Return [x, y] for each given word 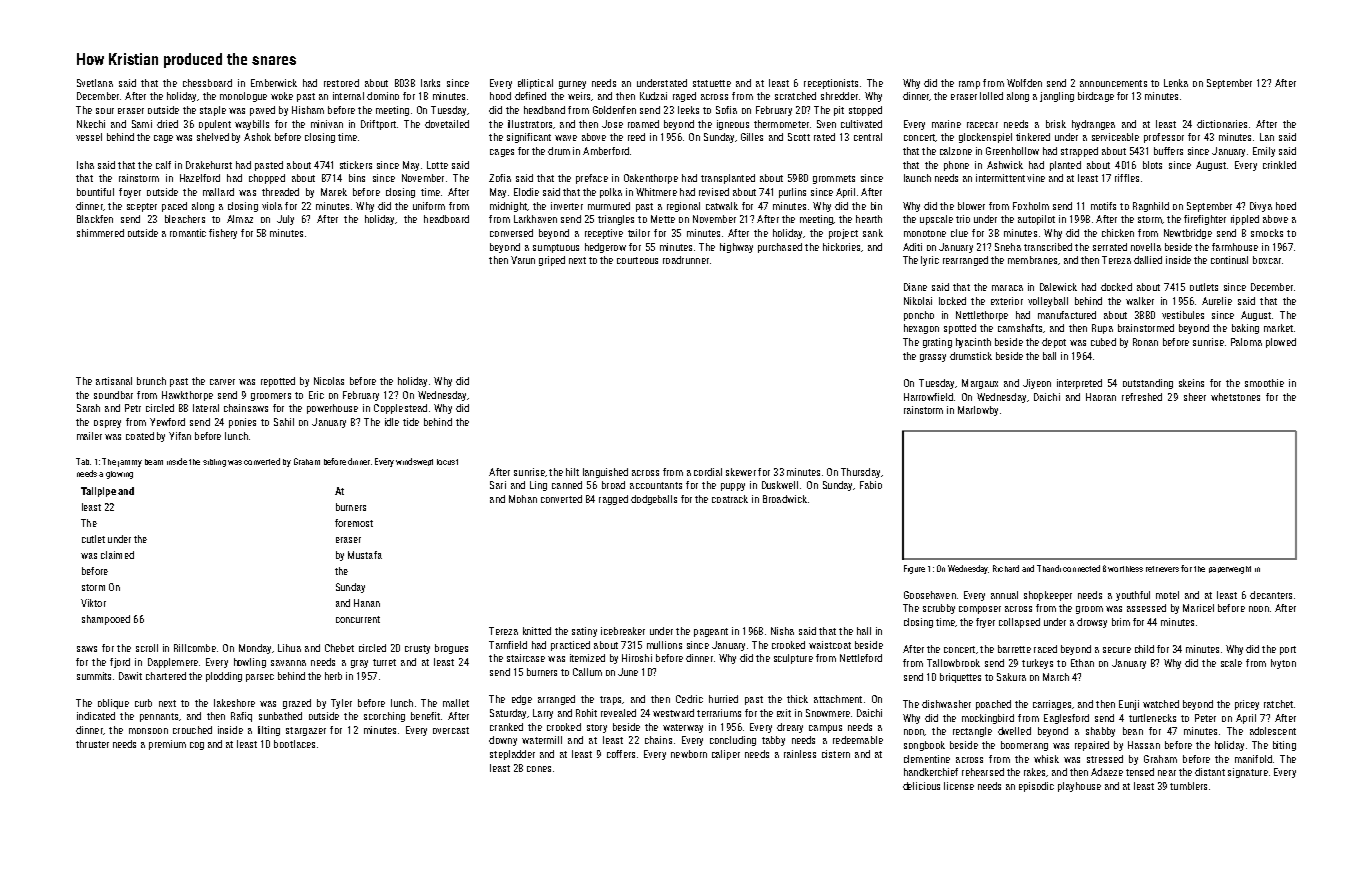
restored [341, 83]
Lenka [1176, 83]
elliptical [535, 84]
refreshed [1142, 397]
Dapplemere [173, 663]
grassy [933, 358]
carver [222, 382]
